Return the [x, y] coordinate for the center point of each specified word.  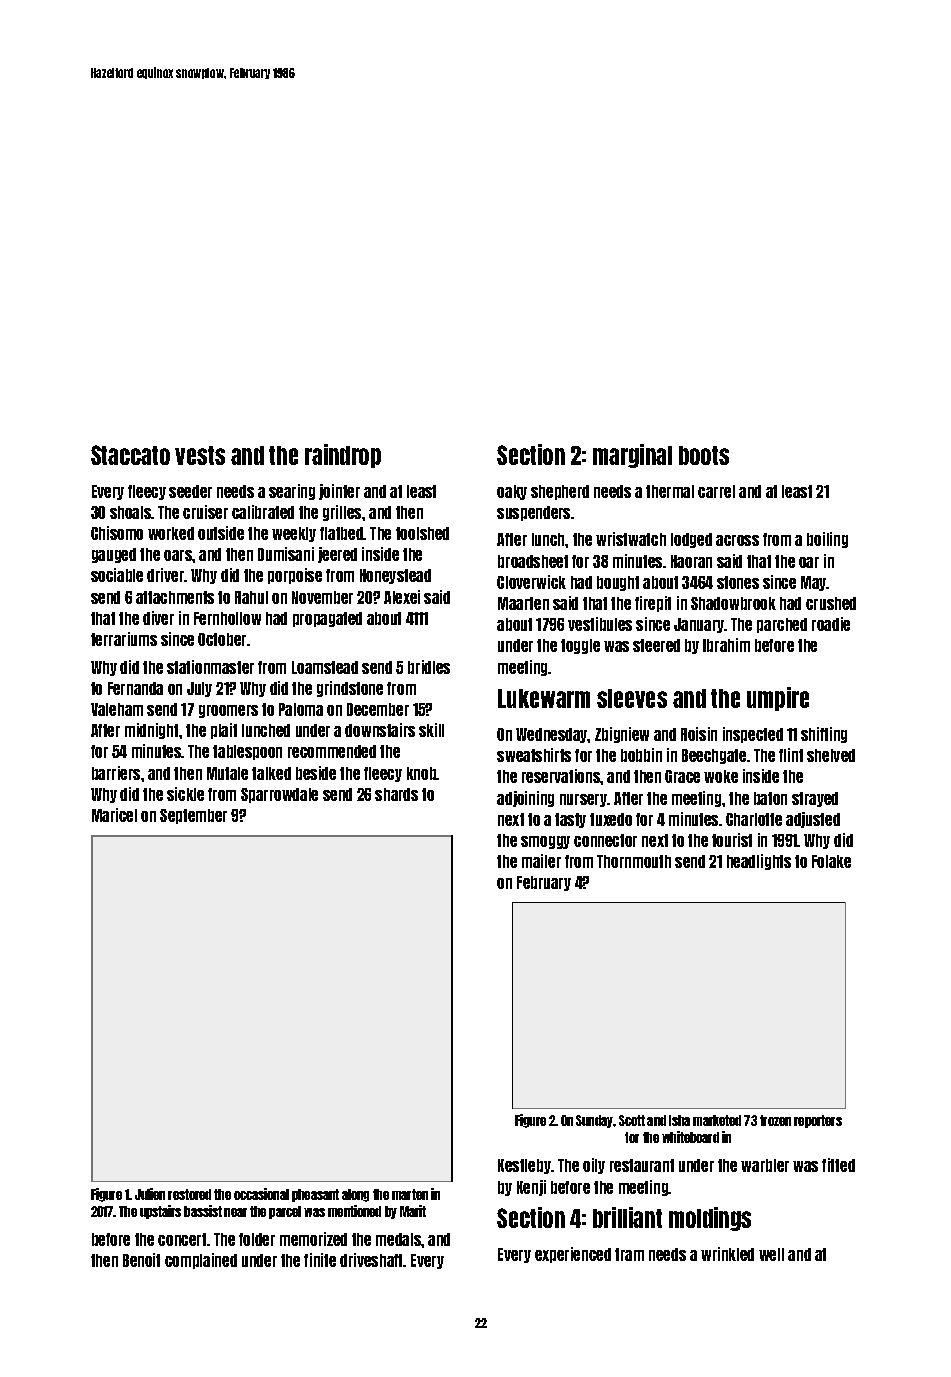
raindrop [343, 456]
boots [704, 455]
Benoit [141, 1260]
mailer [541, 861]
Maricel [114, 815]
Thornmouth [634, 861]
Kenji [531, 1188]
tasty [570, 820]
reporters [818, 1121]
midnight [151, 731]
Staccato [130, 455]
